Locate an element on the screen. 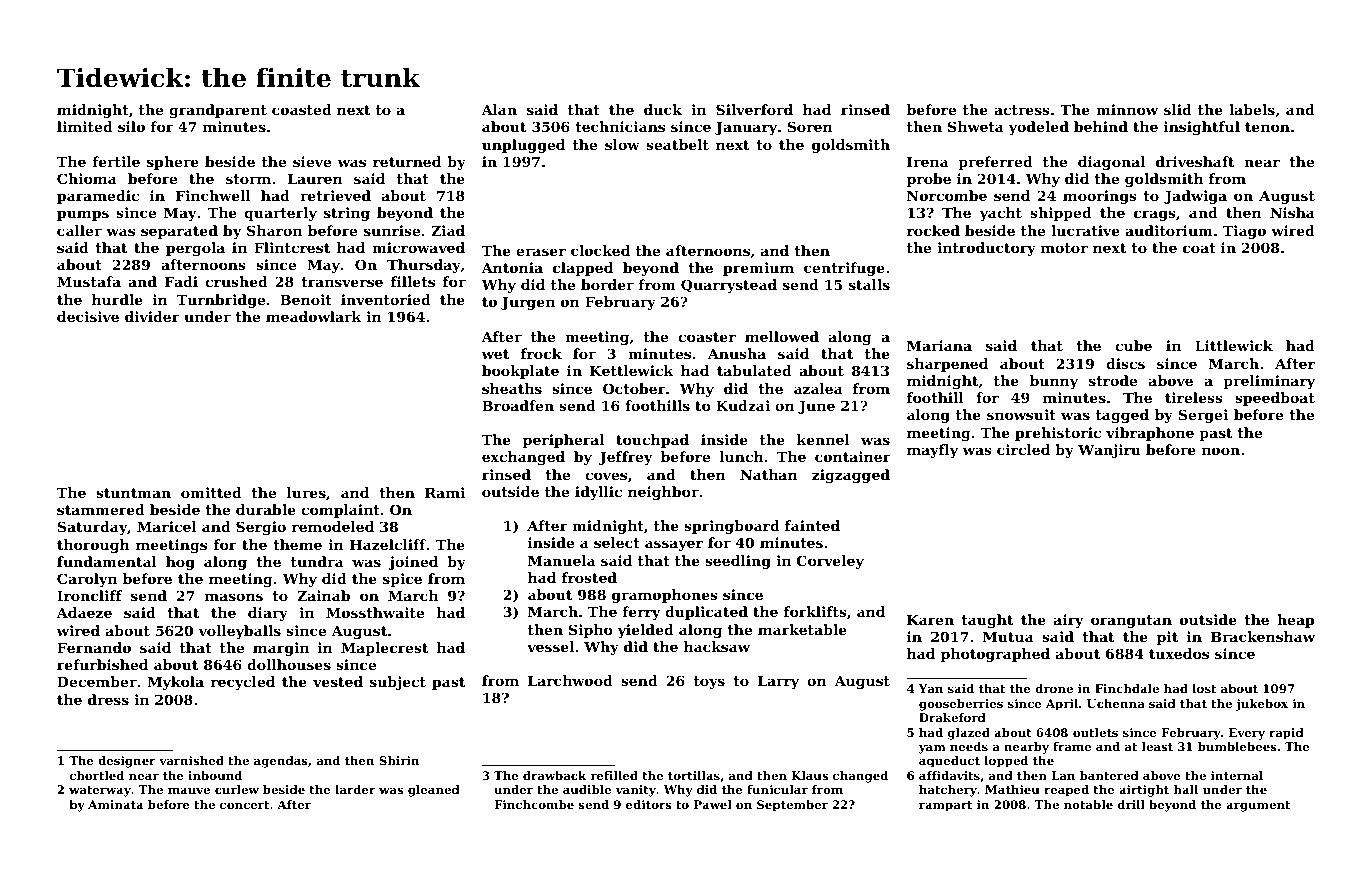  limited is located at coordinates (85, 126).
